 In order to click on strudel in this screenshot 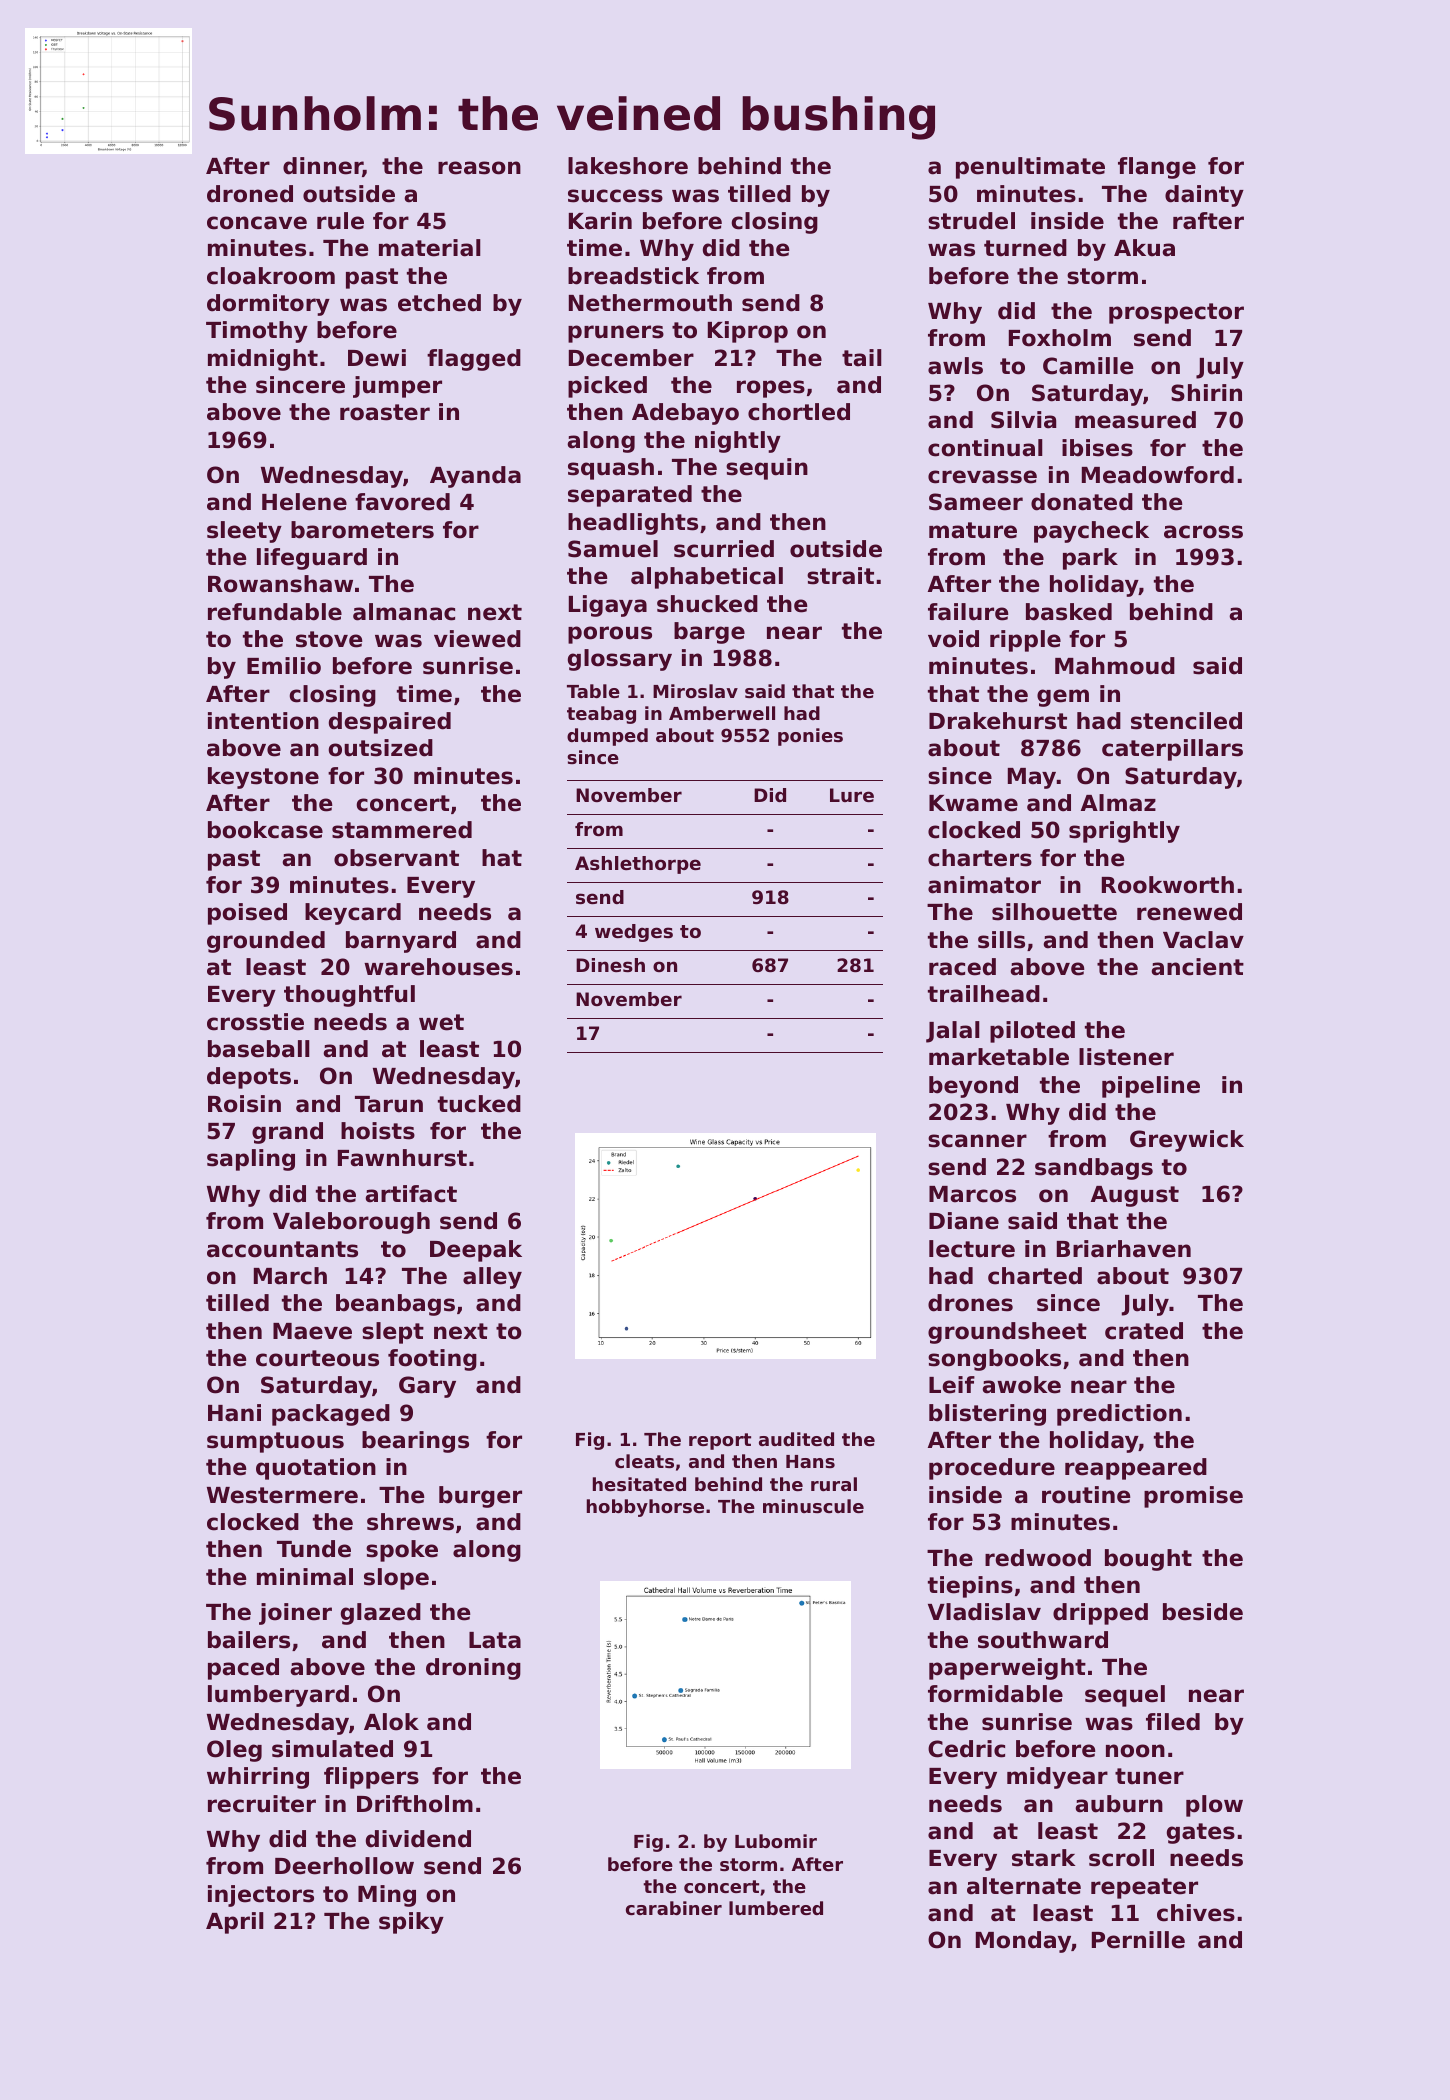, I will do `click(971, 221)`.
